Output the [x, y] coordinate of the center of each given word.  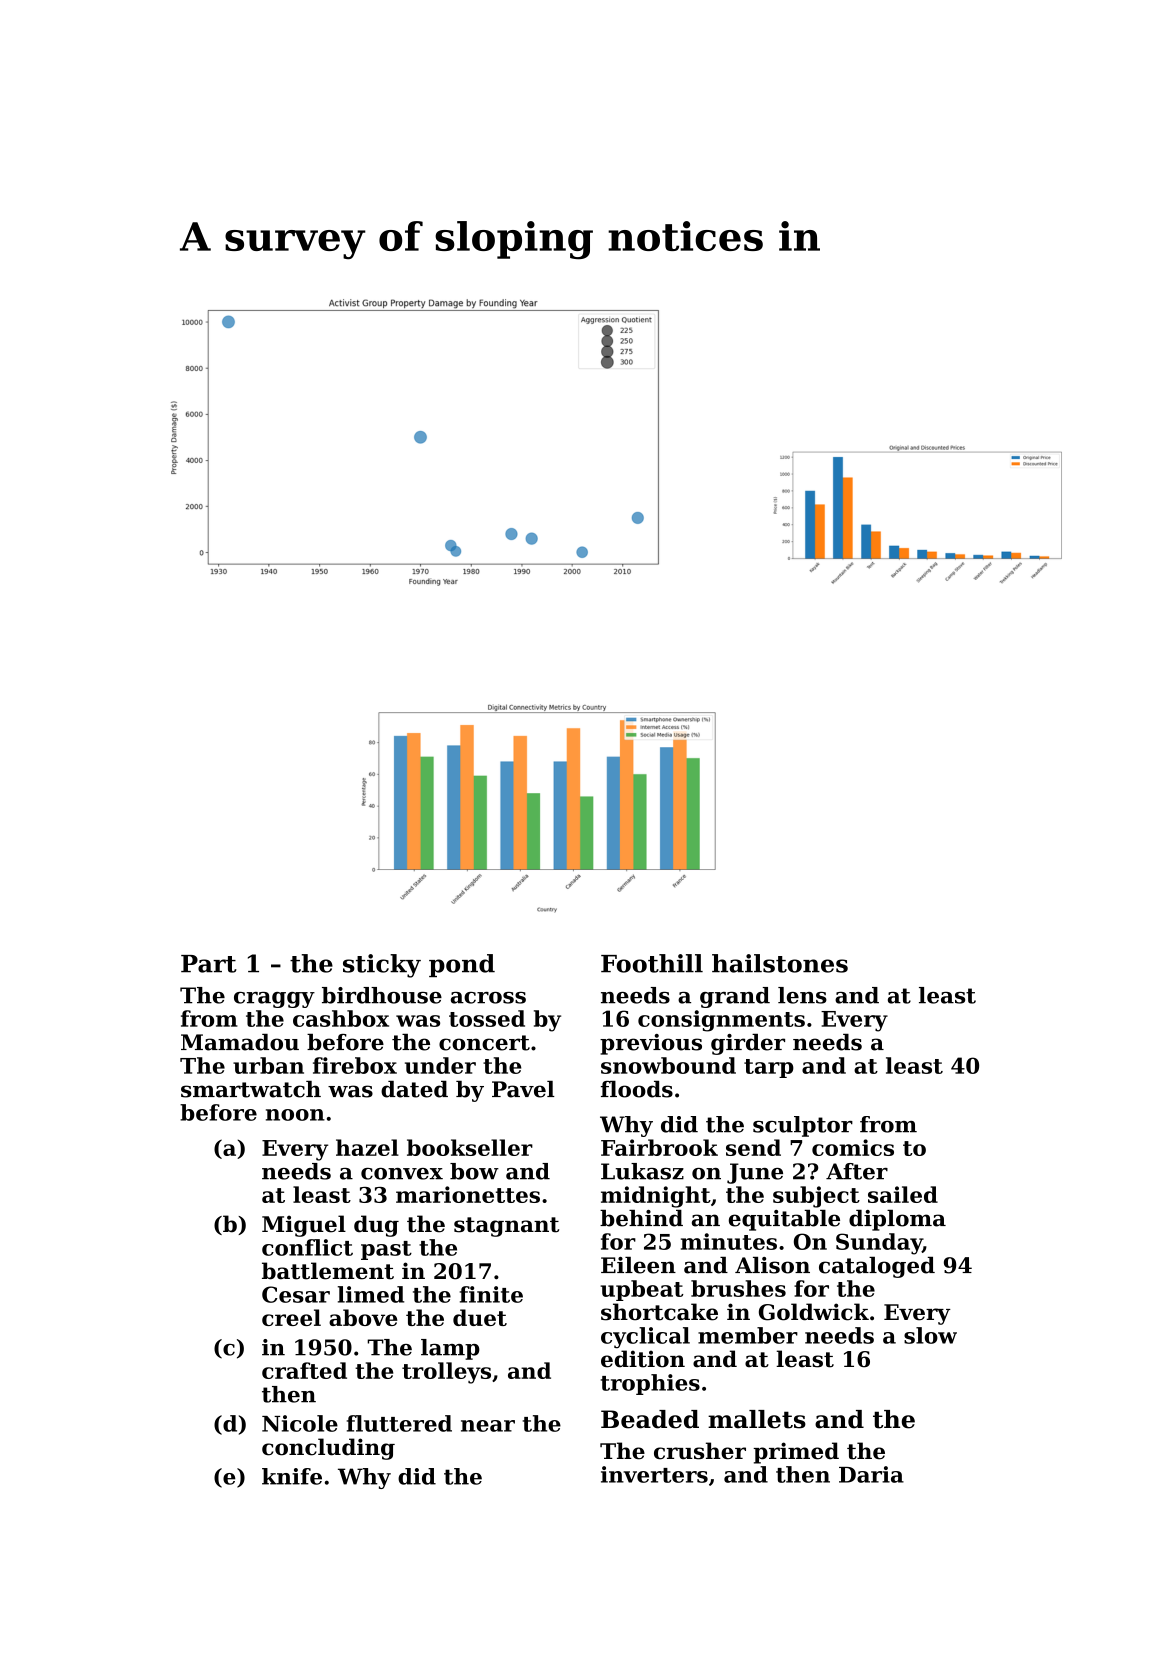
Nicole [300, 1423]
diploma [897, 1220]
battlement [328, 1271]
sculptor [803, 1126]
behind [641, 1218]
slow [930, 1335]
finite [491, 1294]
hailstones [780, 963]
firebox [355, 1065]
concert [484, 1043]
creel [291, 1317]
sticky [382, 966]
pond [462, 965]
